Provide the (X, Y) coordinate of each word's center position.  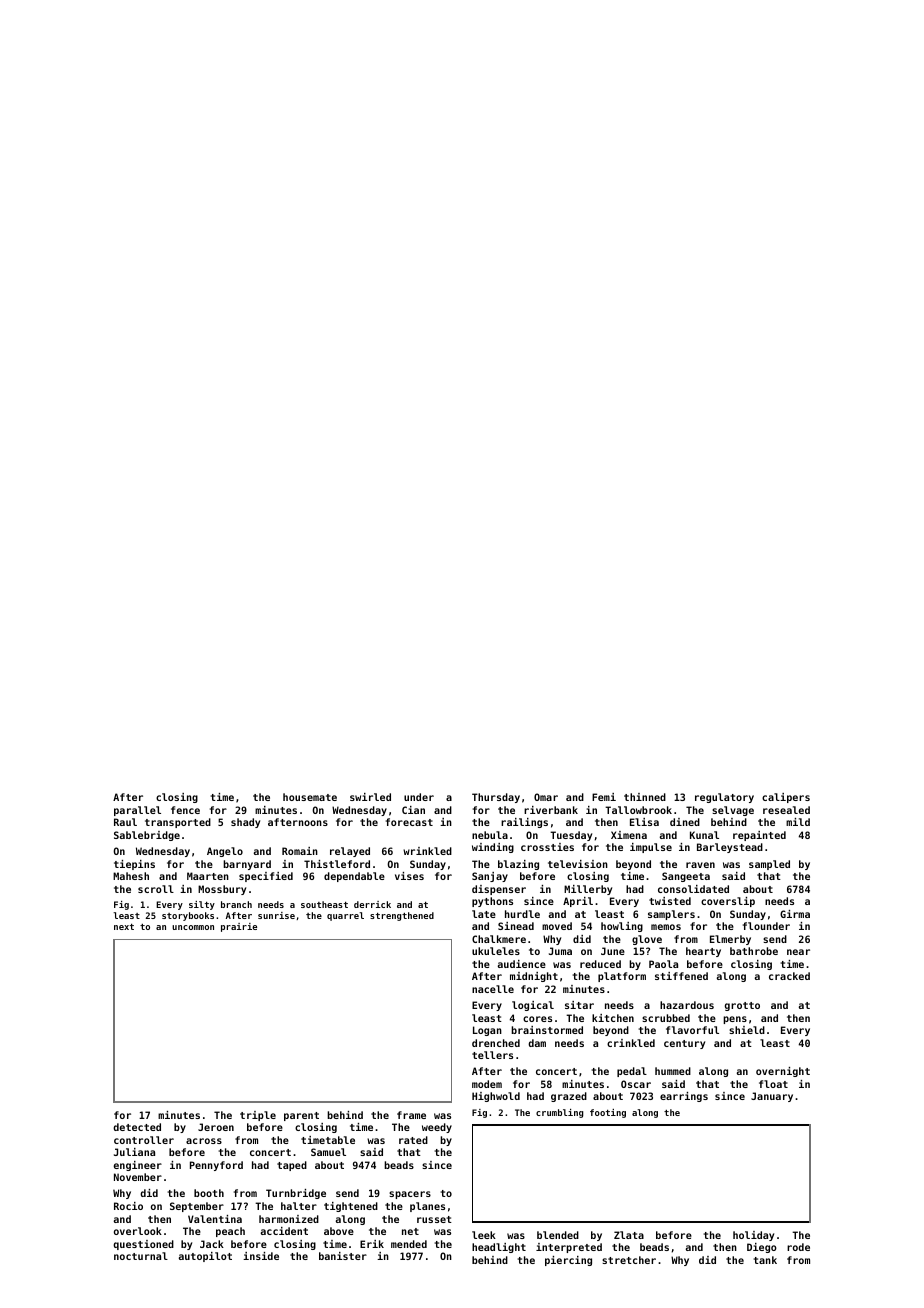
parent (301, 1116)
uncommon (193, 927)
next (124, 927)
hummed (673, 1071)
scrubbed (666, 1018)
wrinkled (427, 851)
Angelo (225, 852)
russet (434, 1219)
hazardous (687, 1005)
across (204, 1141)
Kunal (704, 835)
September (197, 1207)
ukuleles (496, 951)
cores (537, 1019)
